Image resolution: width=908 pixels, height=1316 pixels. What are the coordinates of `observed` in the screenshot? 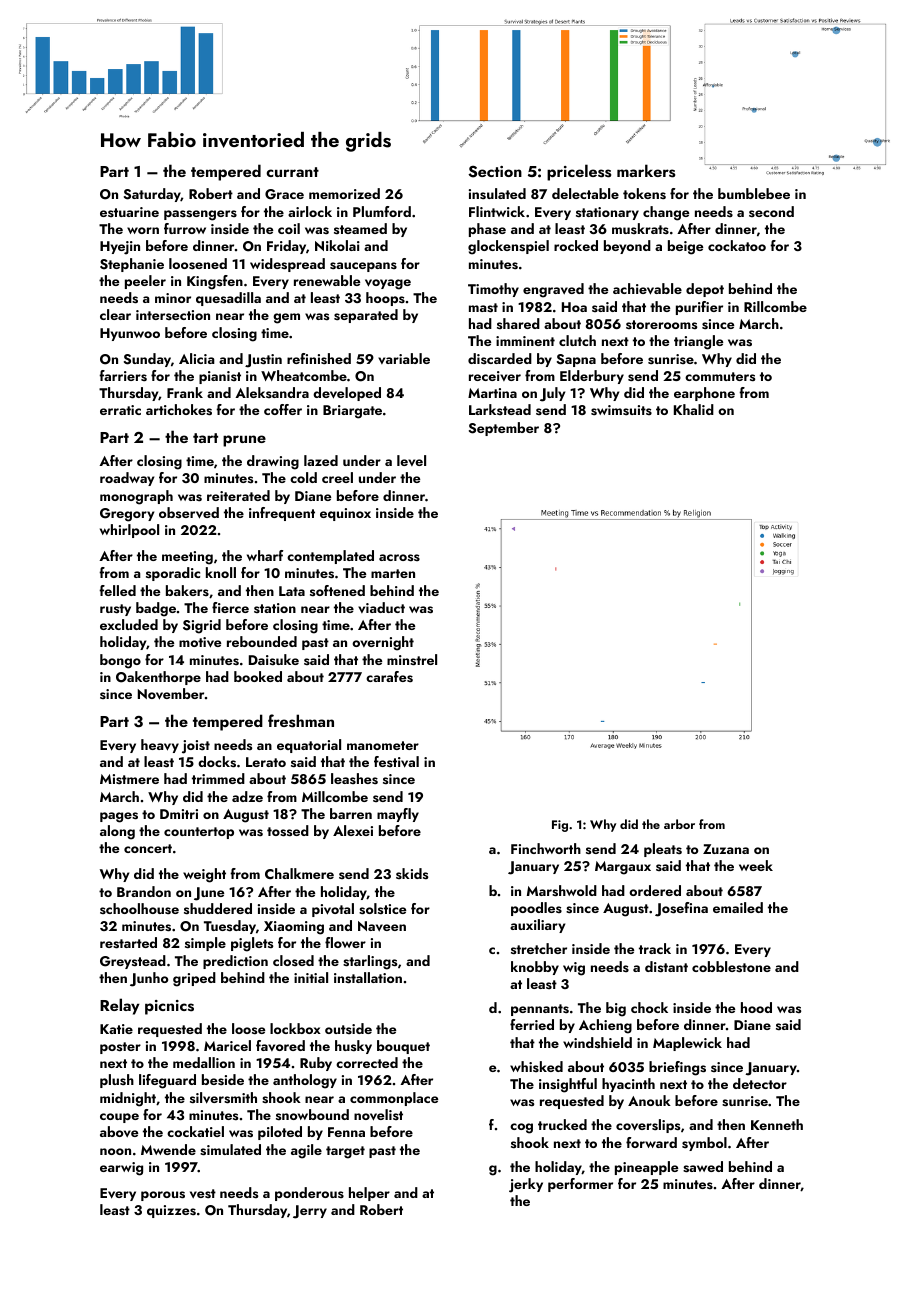 It's located at (189, 513).
